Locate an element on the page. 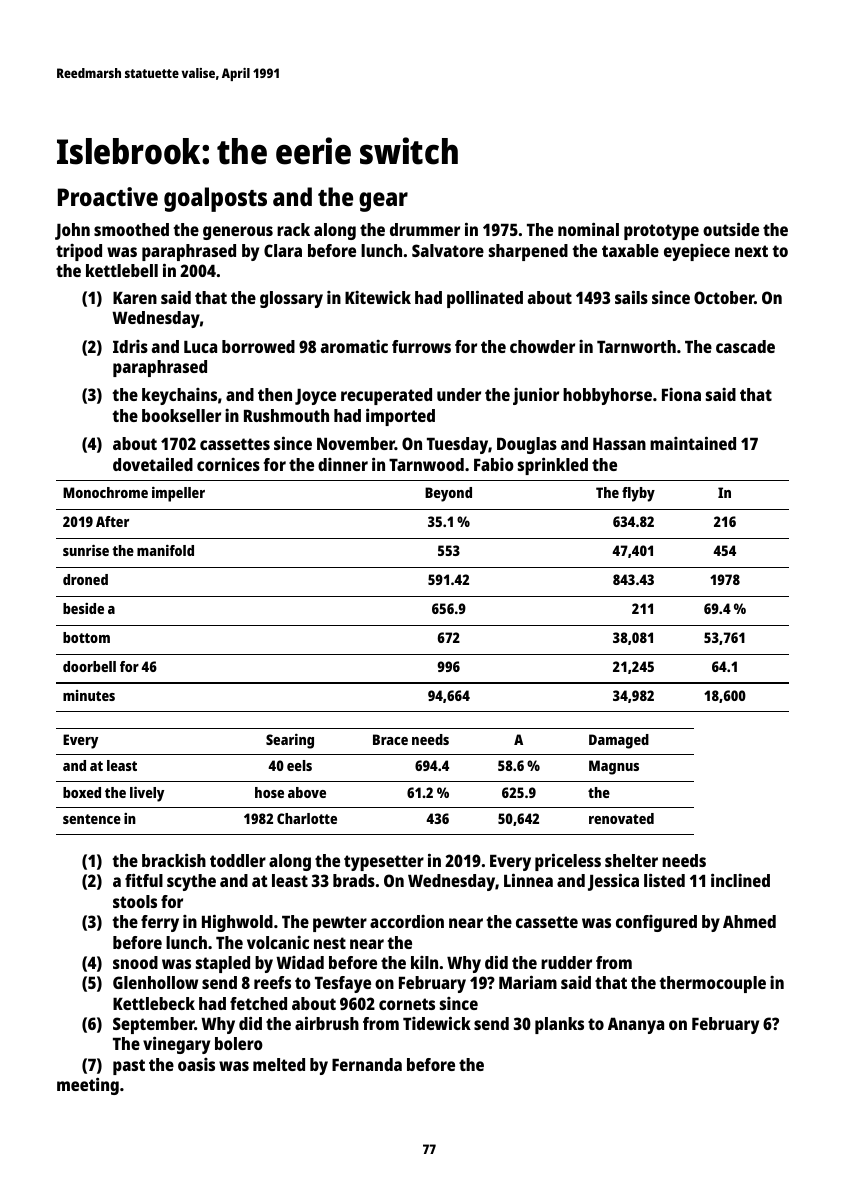  Clara is located at coordinates (283, 250).
